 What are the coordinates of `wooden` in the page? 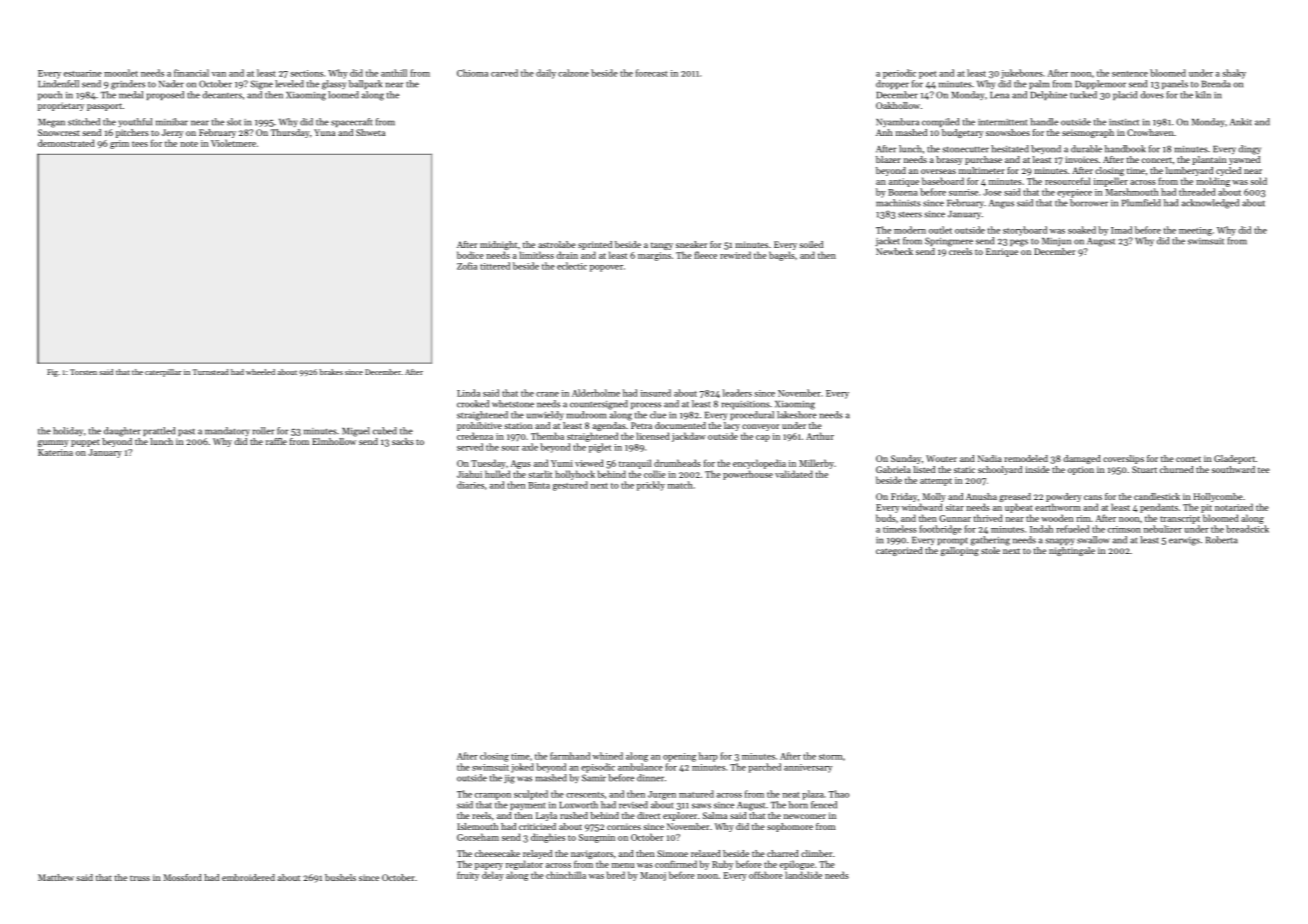 It's located at (1057, 518).
